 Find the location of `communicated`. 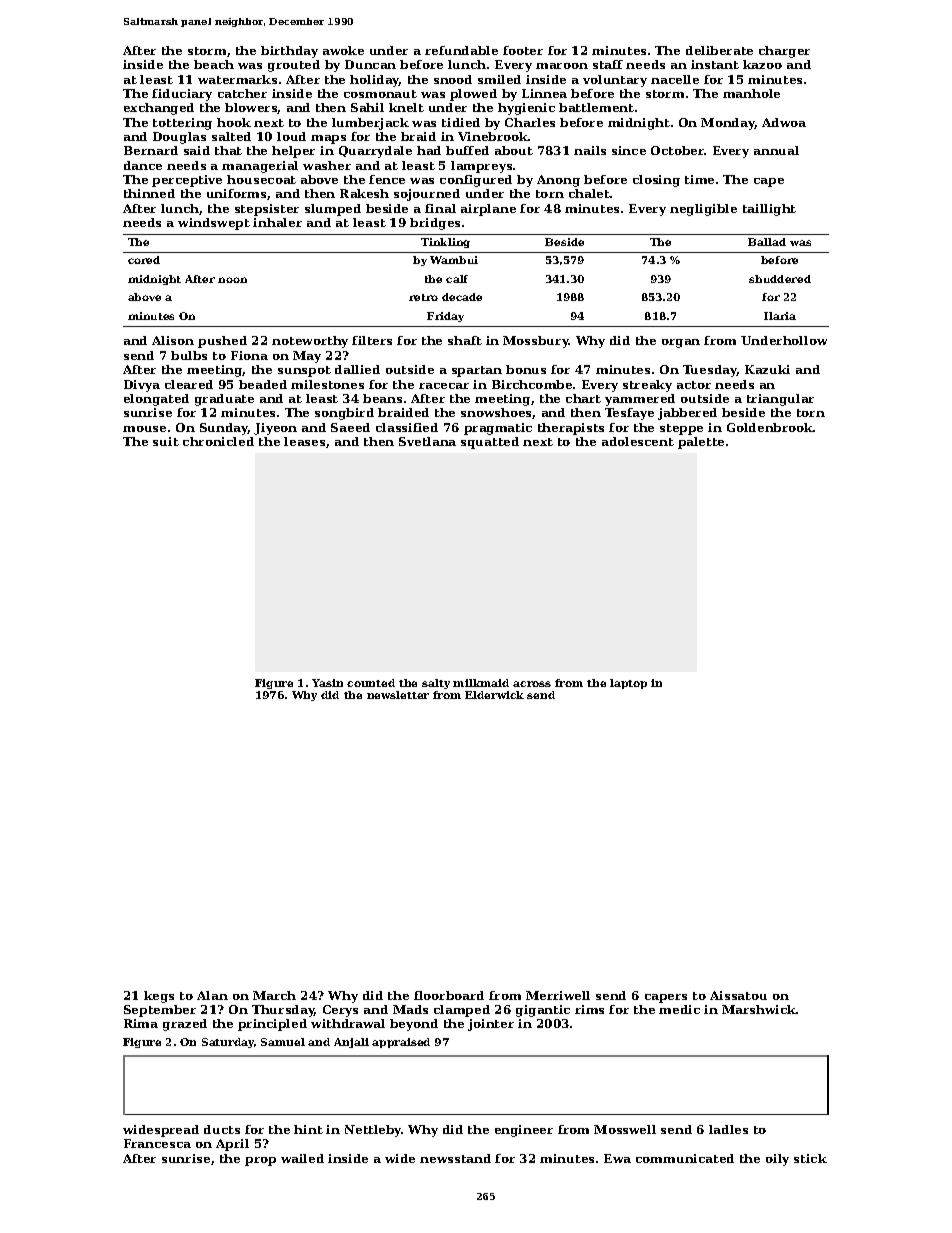

communicated is located at coordinates (685, 1158).
